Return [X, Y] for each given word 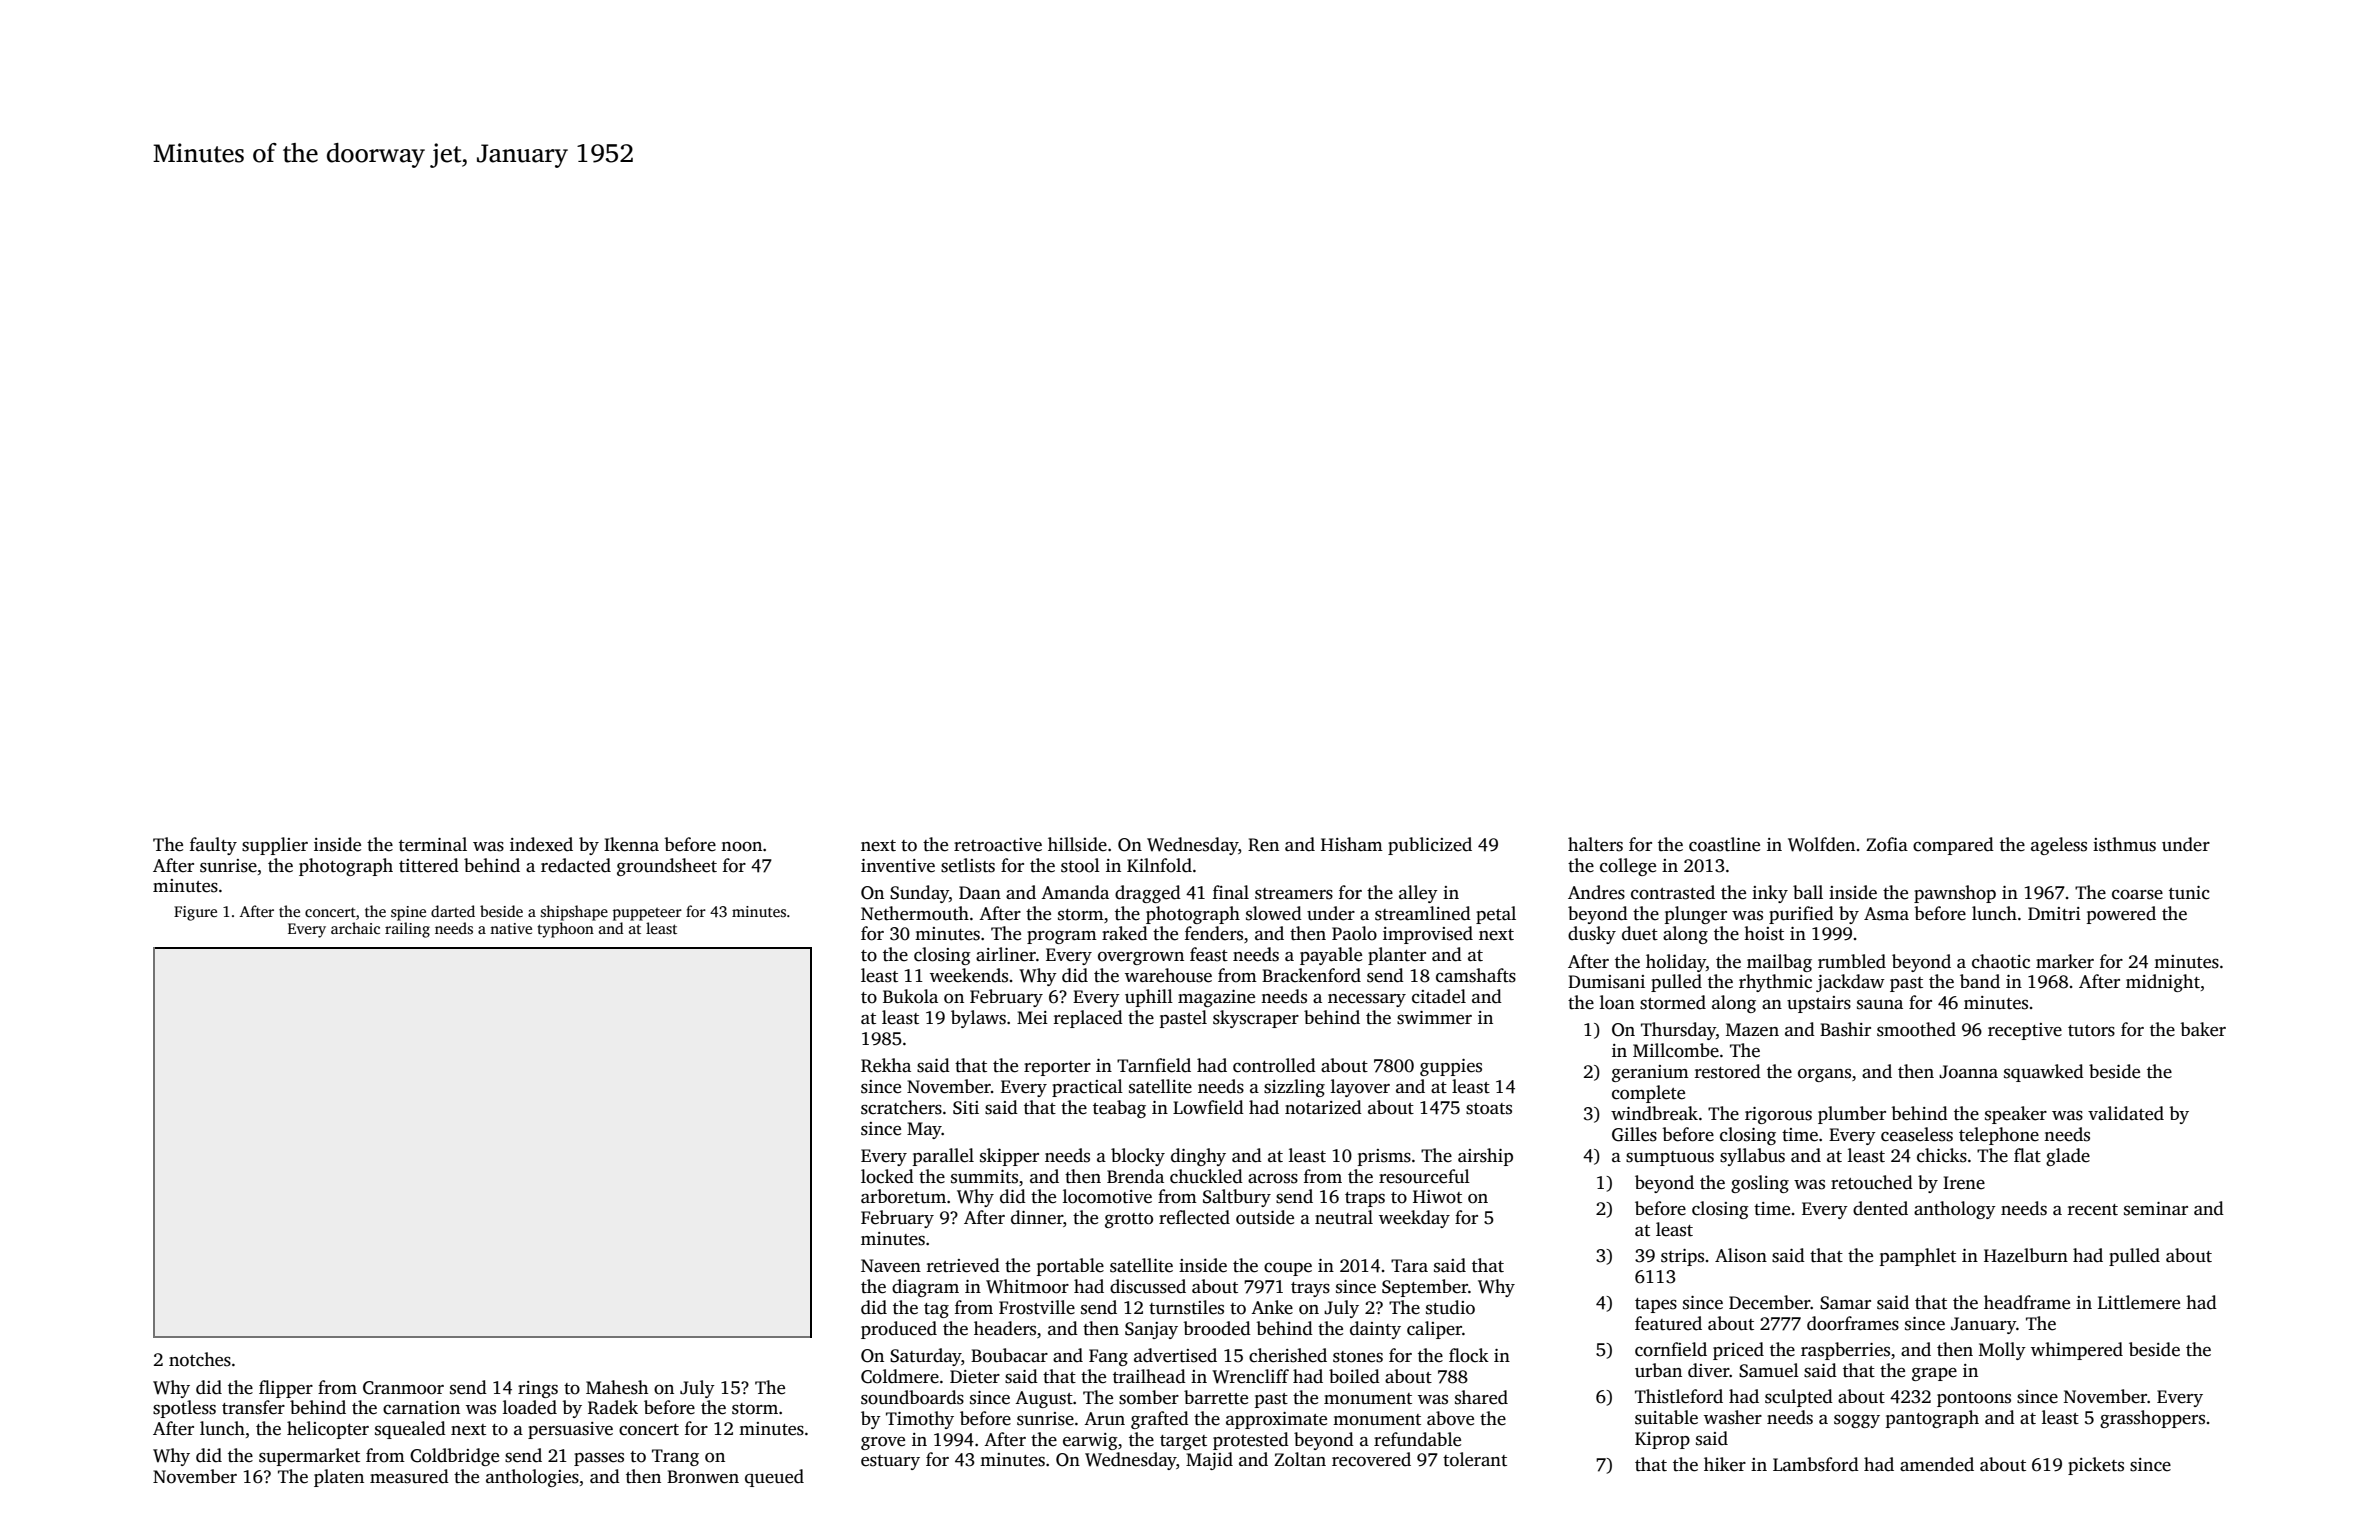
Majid [1209, 1461]
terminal [433, 844]
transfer [253, 1407]
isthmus [2124, 844]
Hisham [1352, 844]
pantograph [1932, 1419]
